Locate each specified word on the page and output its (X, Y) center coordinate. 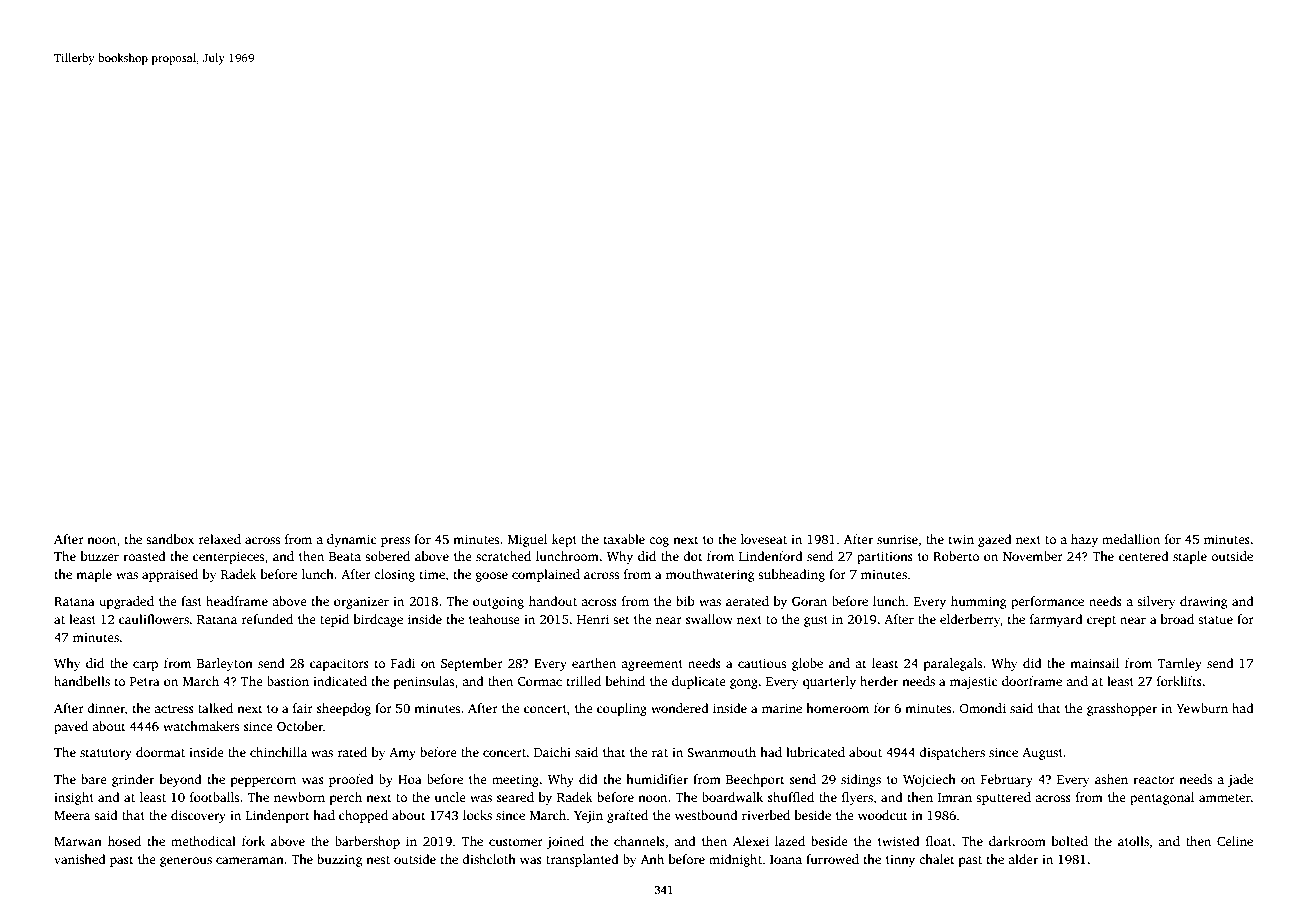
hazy (1084, 540)
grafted (627, 816)
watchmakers (201, 726)
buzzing (339, 860)
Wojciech (929, 780)
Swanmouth (721, 752)
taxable (624, 539)
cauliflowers (154, 619)
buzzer (100, 556)
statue (1215, 620)
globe (807, 664)
